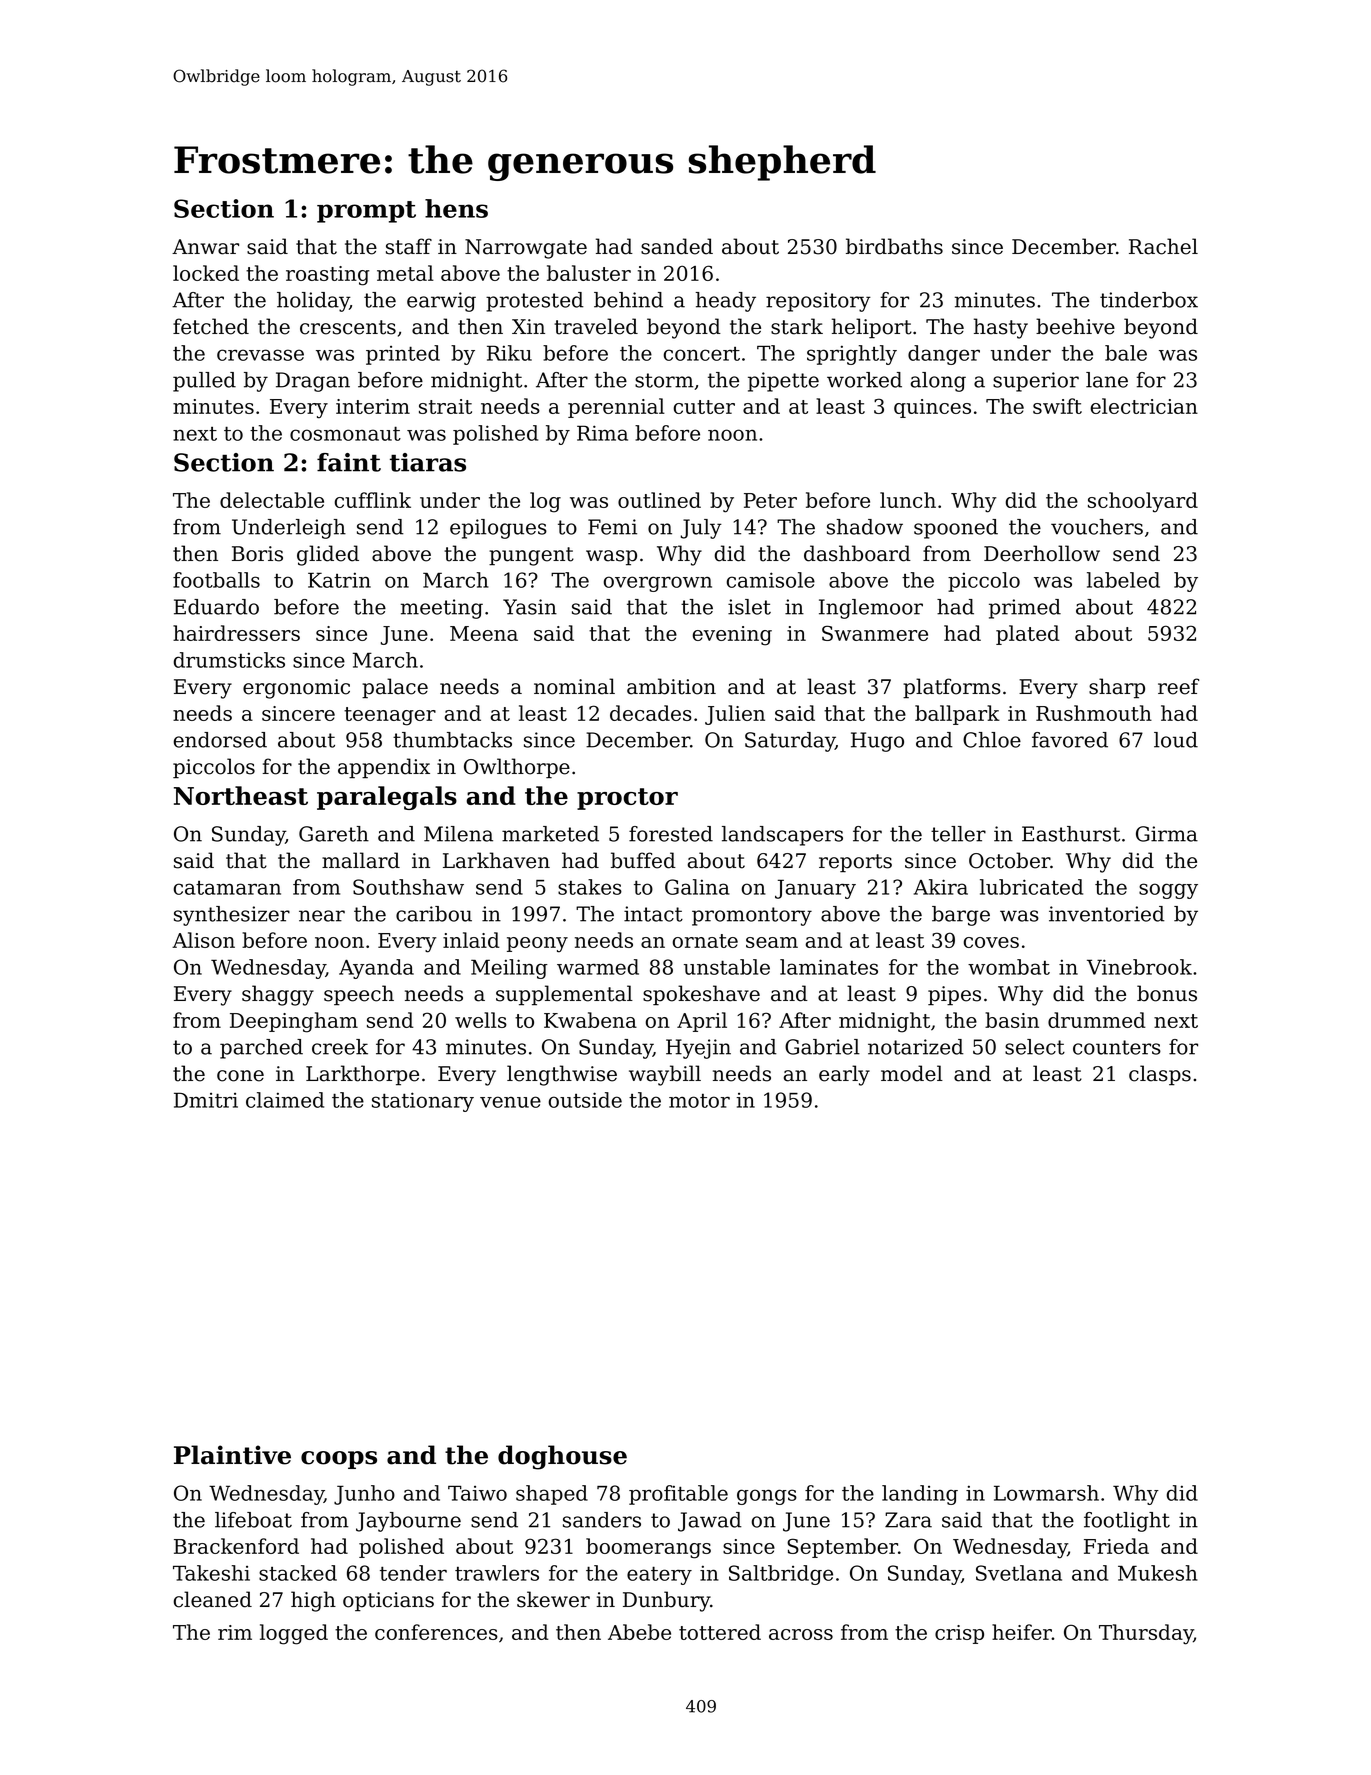 The width and height of the page is (1371, 1775). Describe the element at coordinates (1107, 914) in the page. I see `inventoried` at that location.
